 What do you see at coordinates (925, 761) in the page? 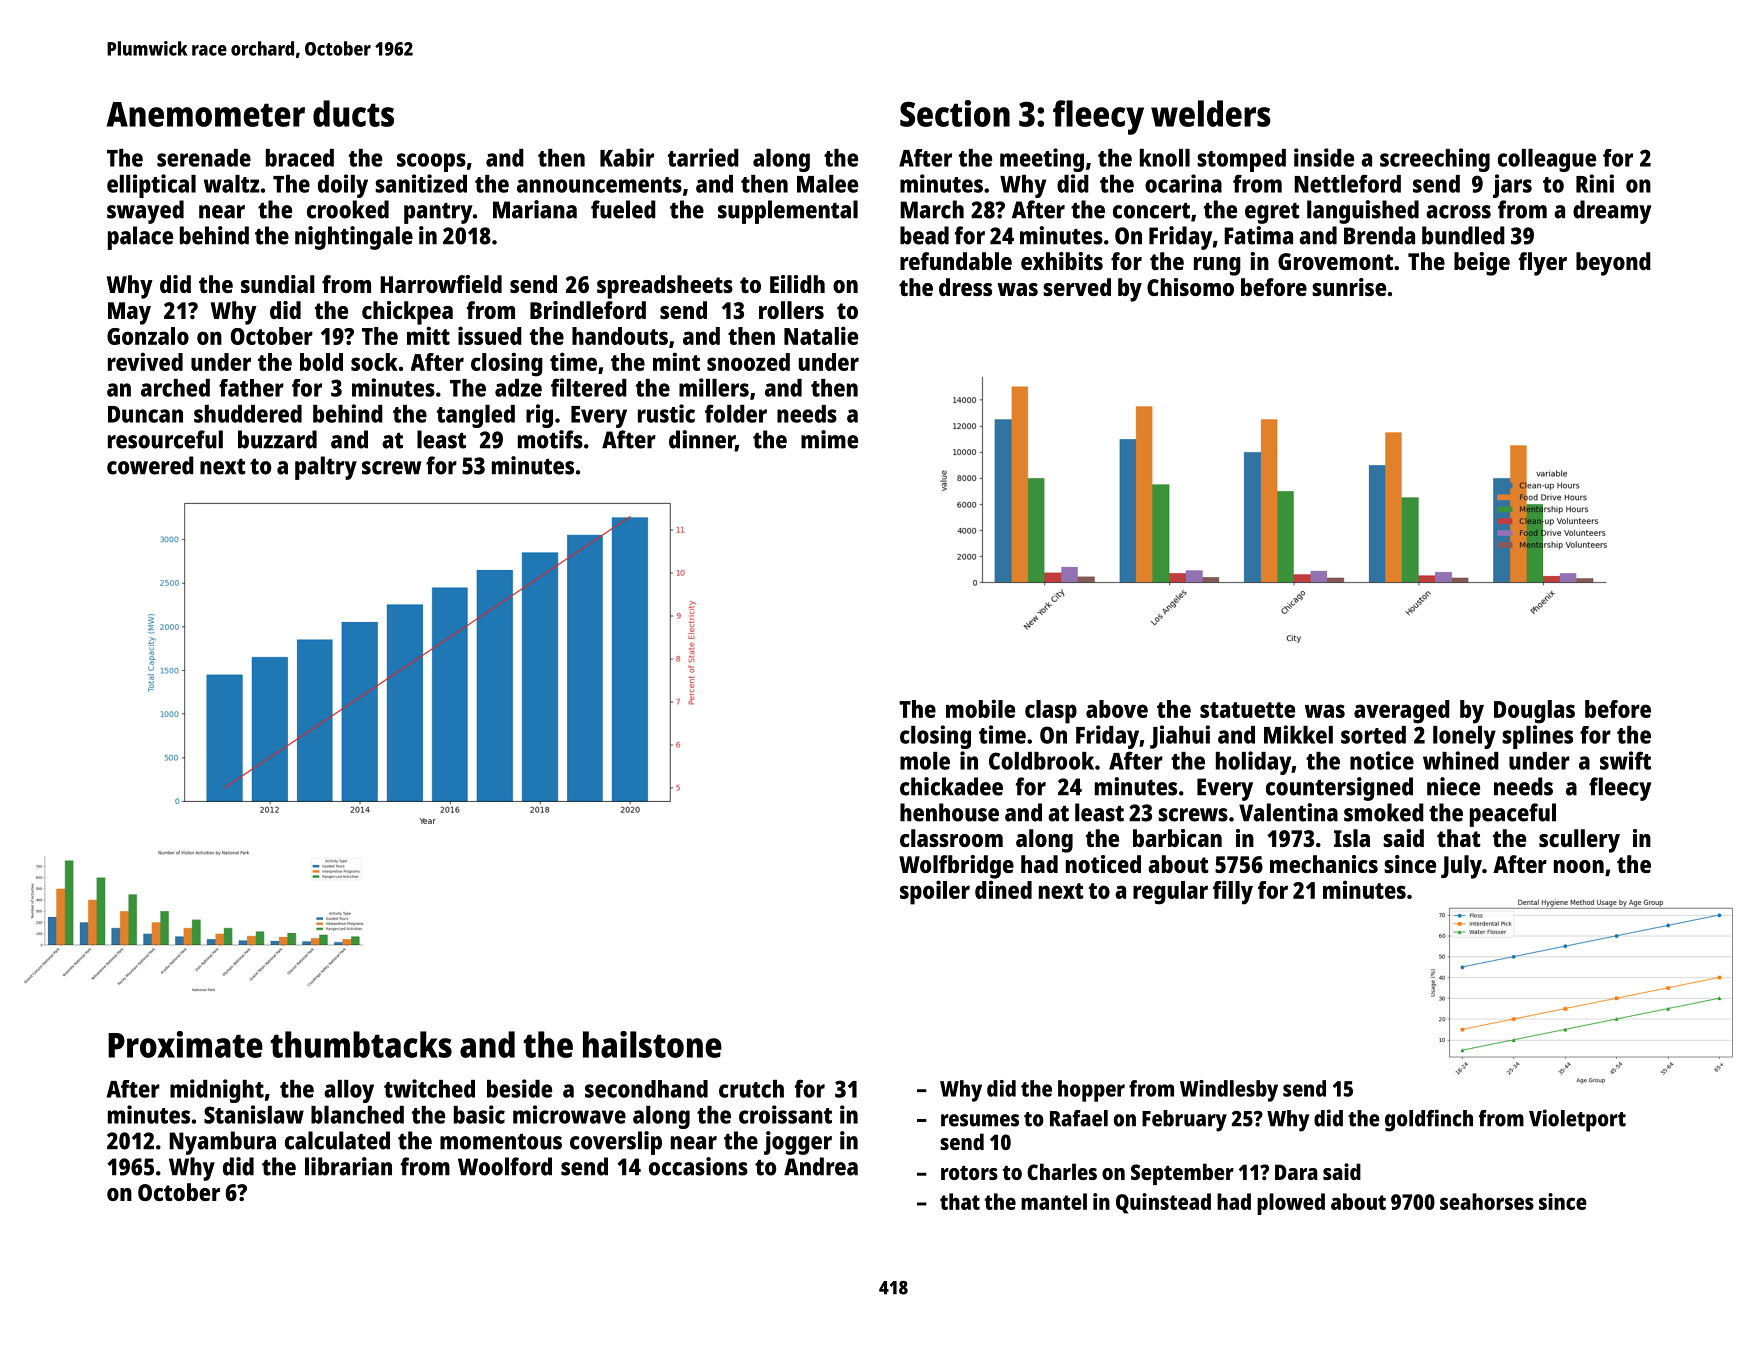
I see `mole` at bounding box center [925, 761].
